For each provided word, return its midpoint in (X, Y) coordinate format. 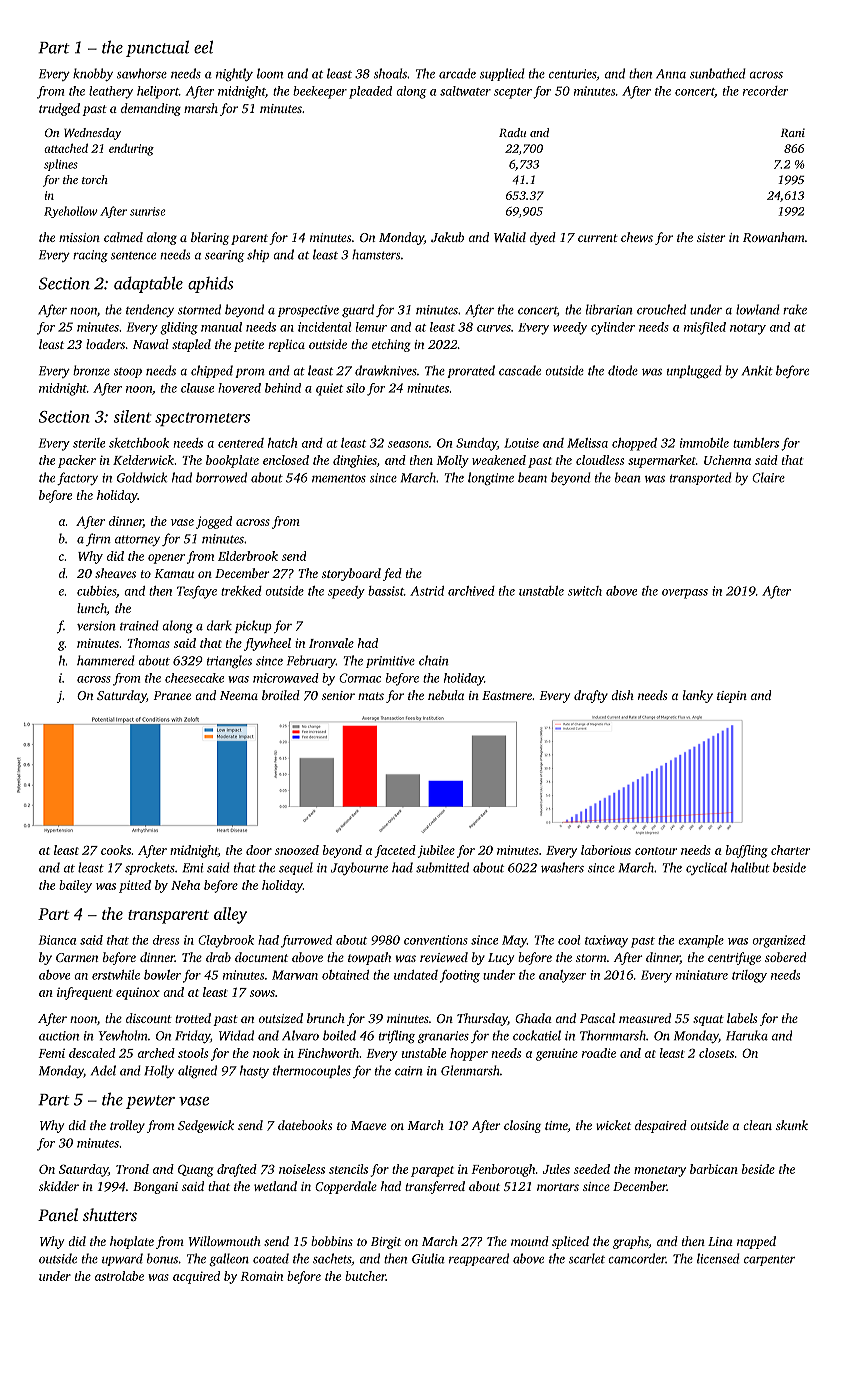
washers (562, 867)
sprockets (150, 868)
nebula (446, 695)
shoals (390, 73)
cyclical (706, 868)
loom (270, 73)
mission (79, 237)
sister (711, 237)
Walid (510, 237)
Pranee (172, 695)
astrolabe (119, 1276)
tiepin (732, 697)
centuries (572, 74)
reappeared (479, 1259)
